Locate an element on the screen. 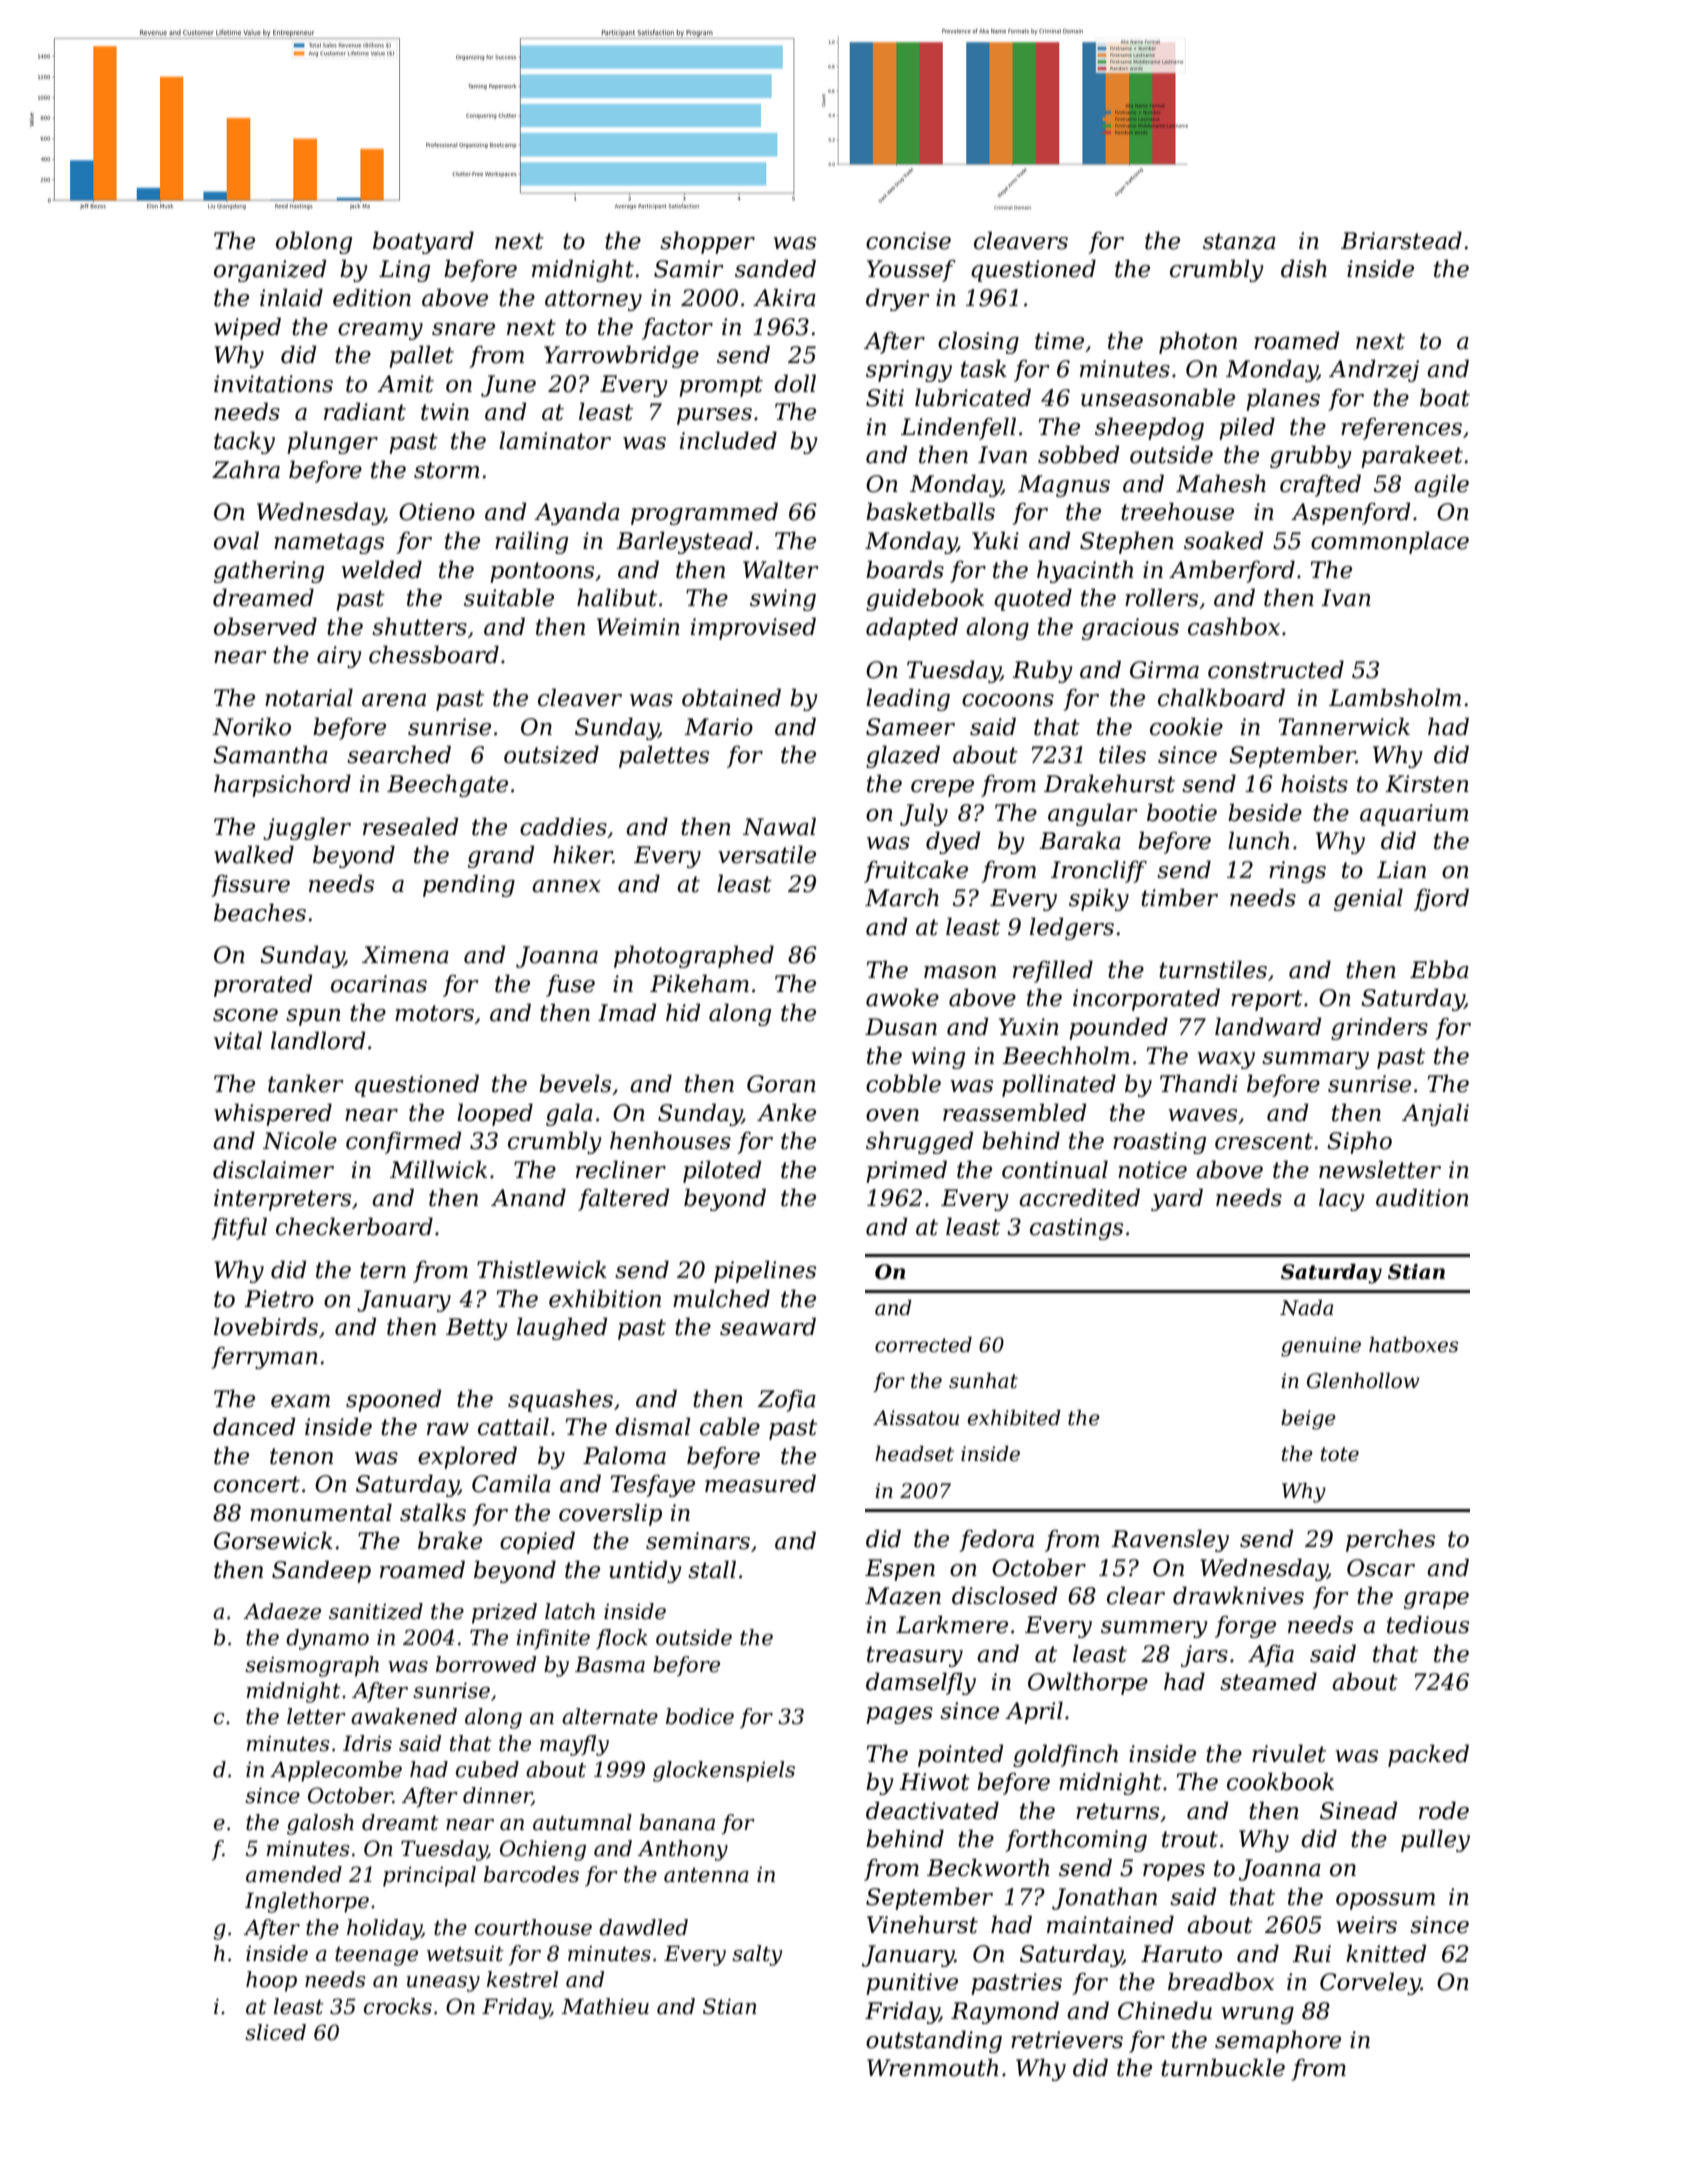  sunhat is located at coordinates (983, 1381).
